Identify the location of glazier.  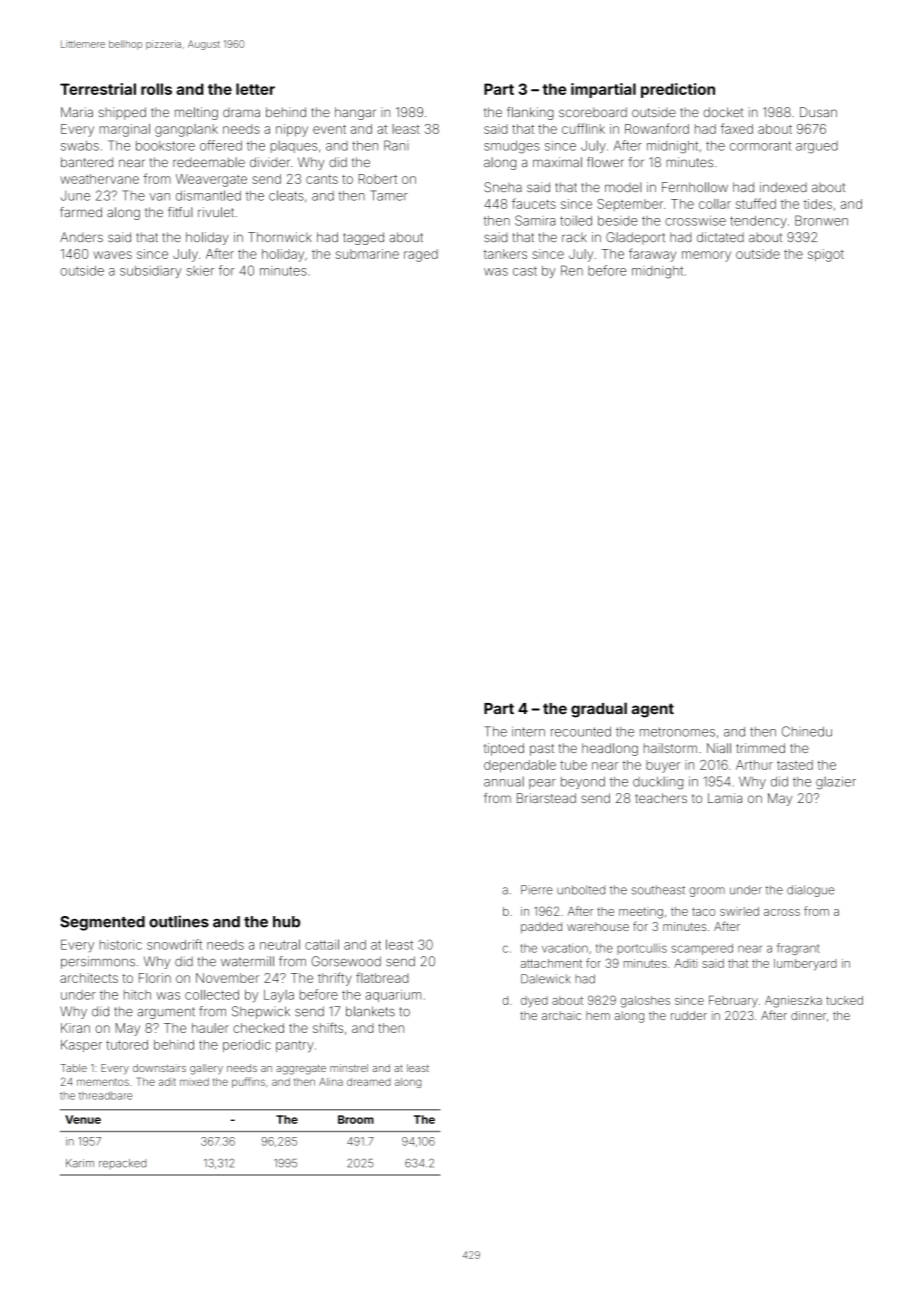
(836, 783).
